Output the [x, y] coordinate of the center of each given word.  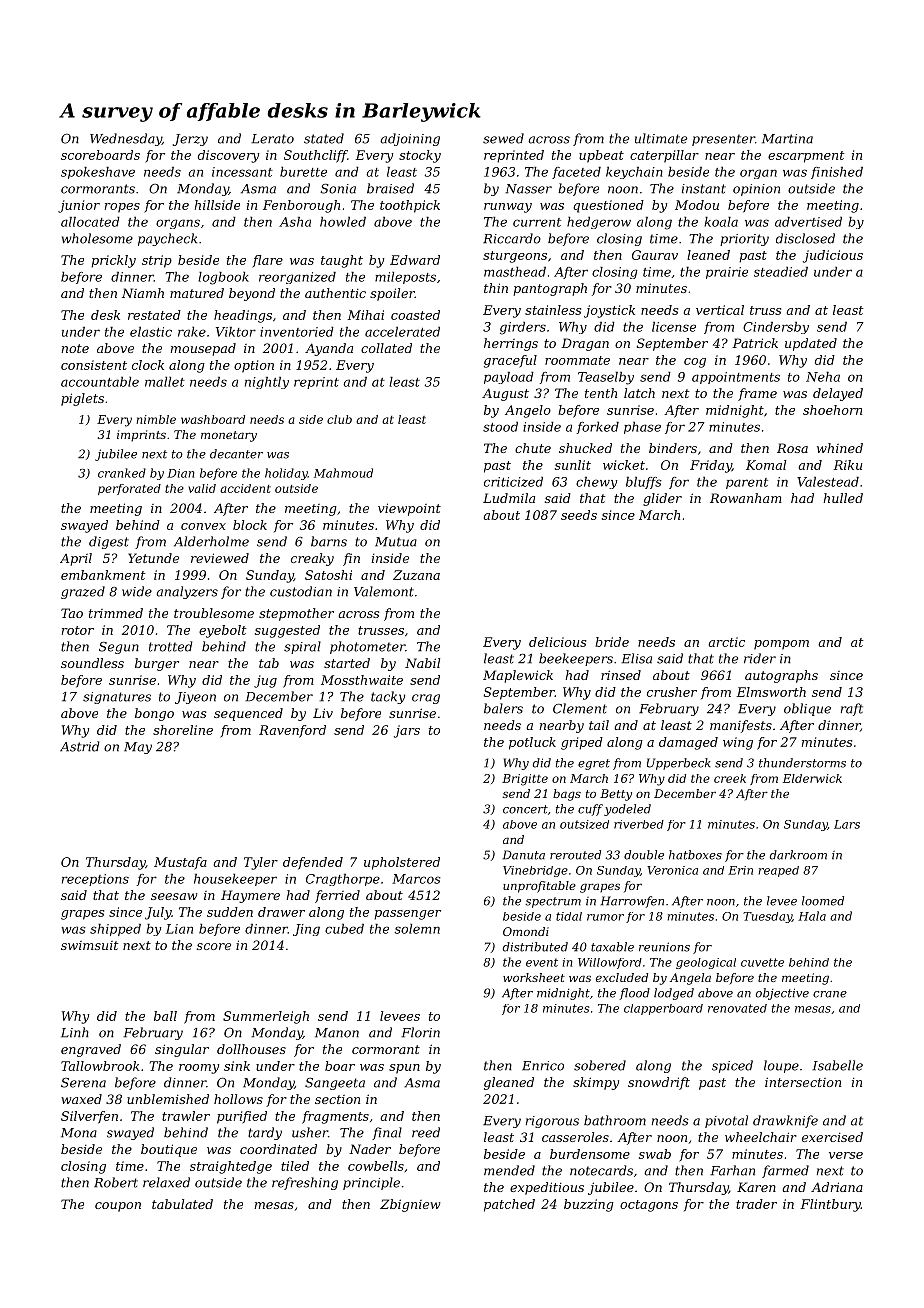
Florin [420, 1032]
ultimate [661, 138]
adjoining [410, 139]
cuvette [762, 962]
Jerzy [190, 140]
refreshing [305, 1183]
